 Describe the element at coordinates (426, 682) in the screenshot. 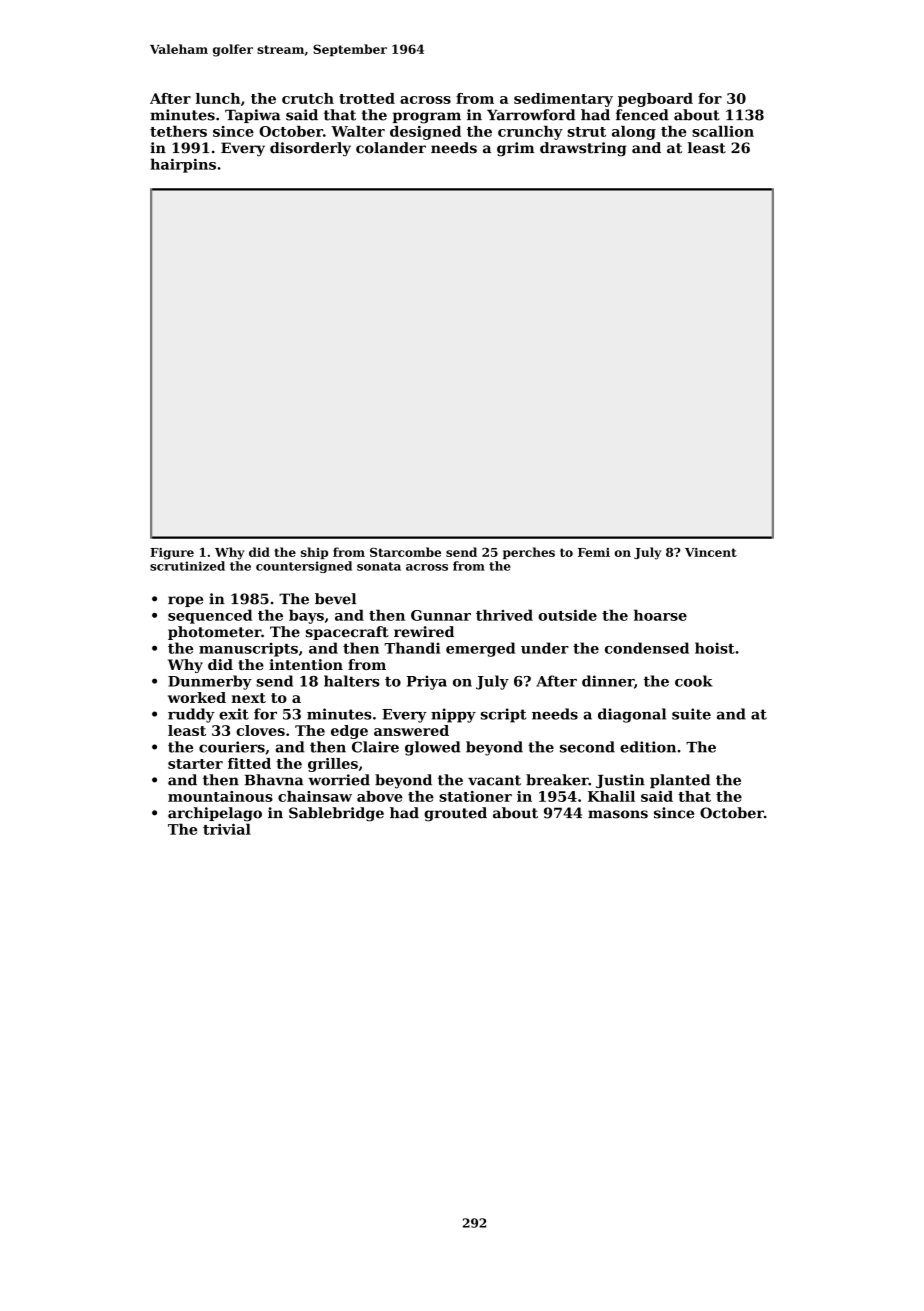

I see `Priya` at that location.
